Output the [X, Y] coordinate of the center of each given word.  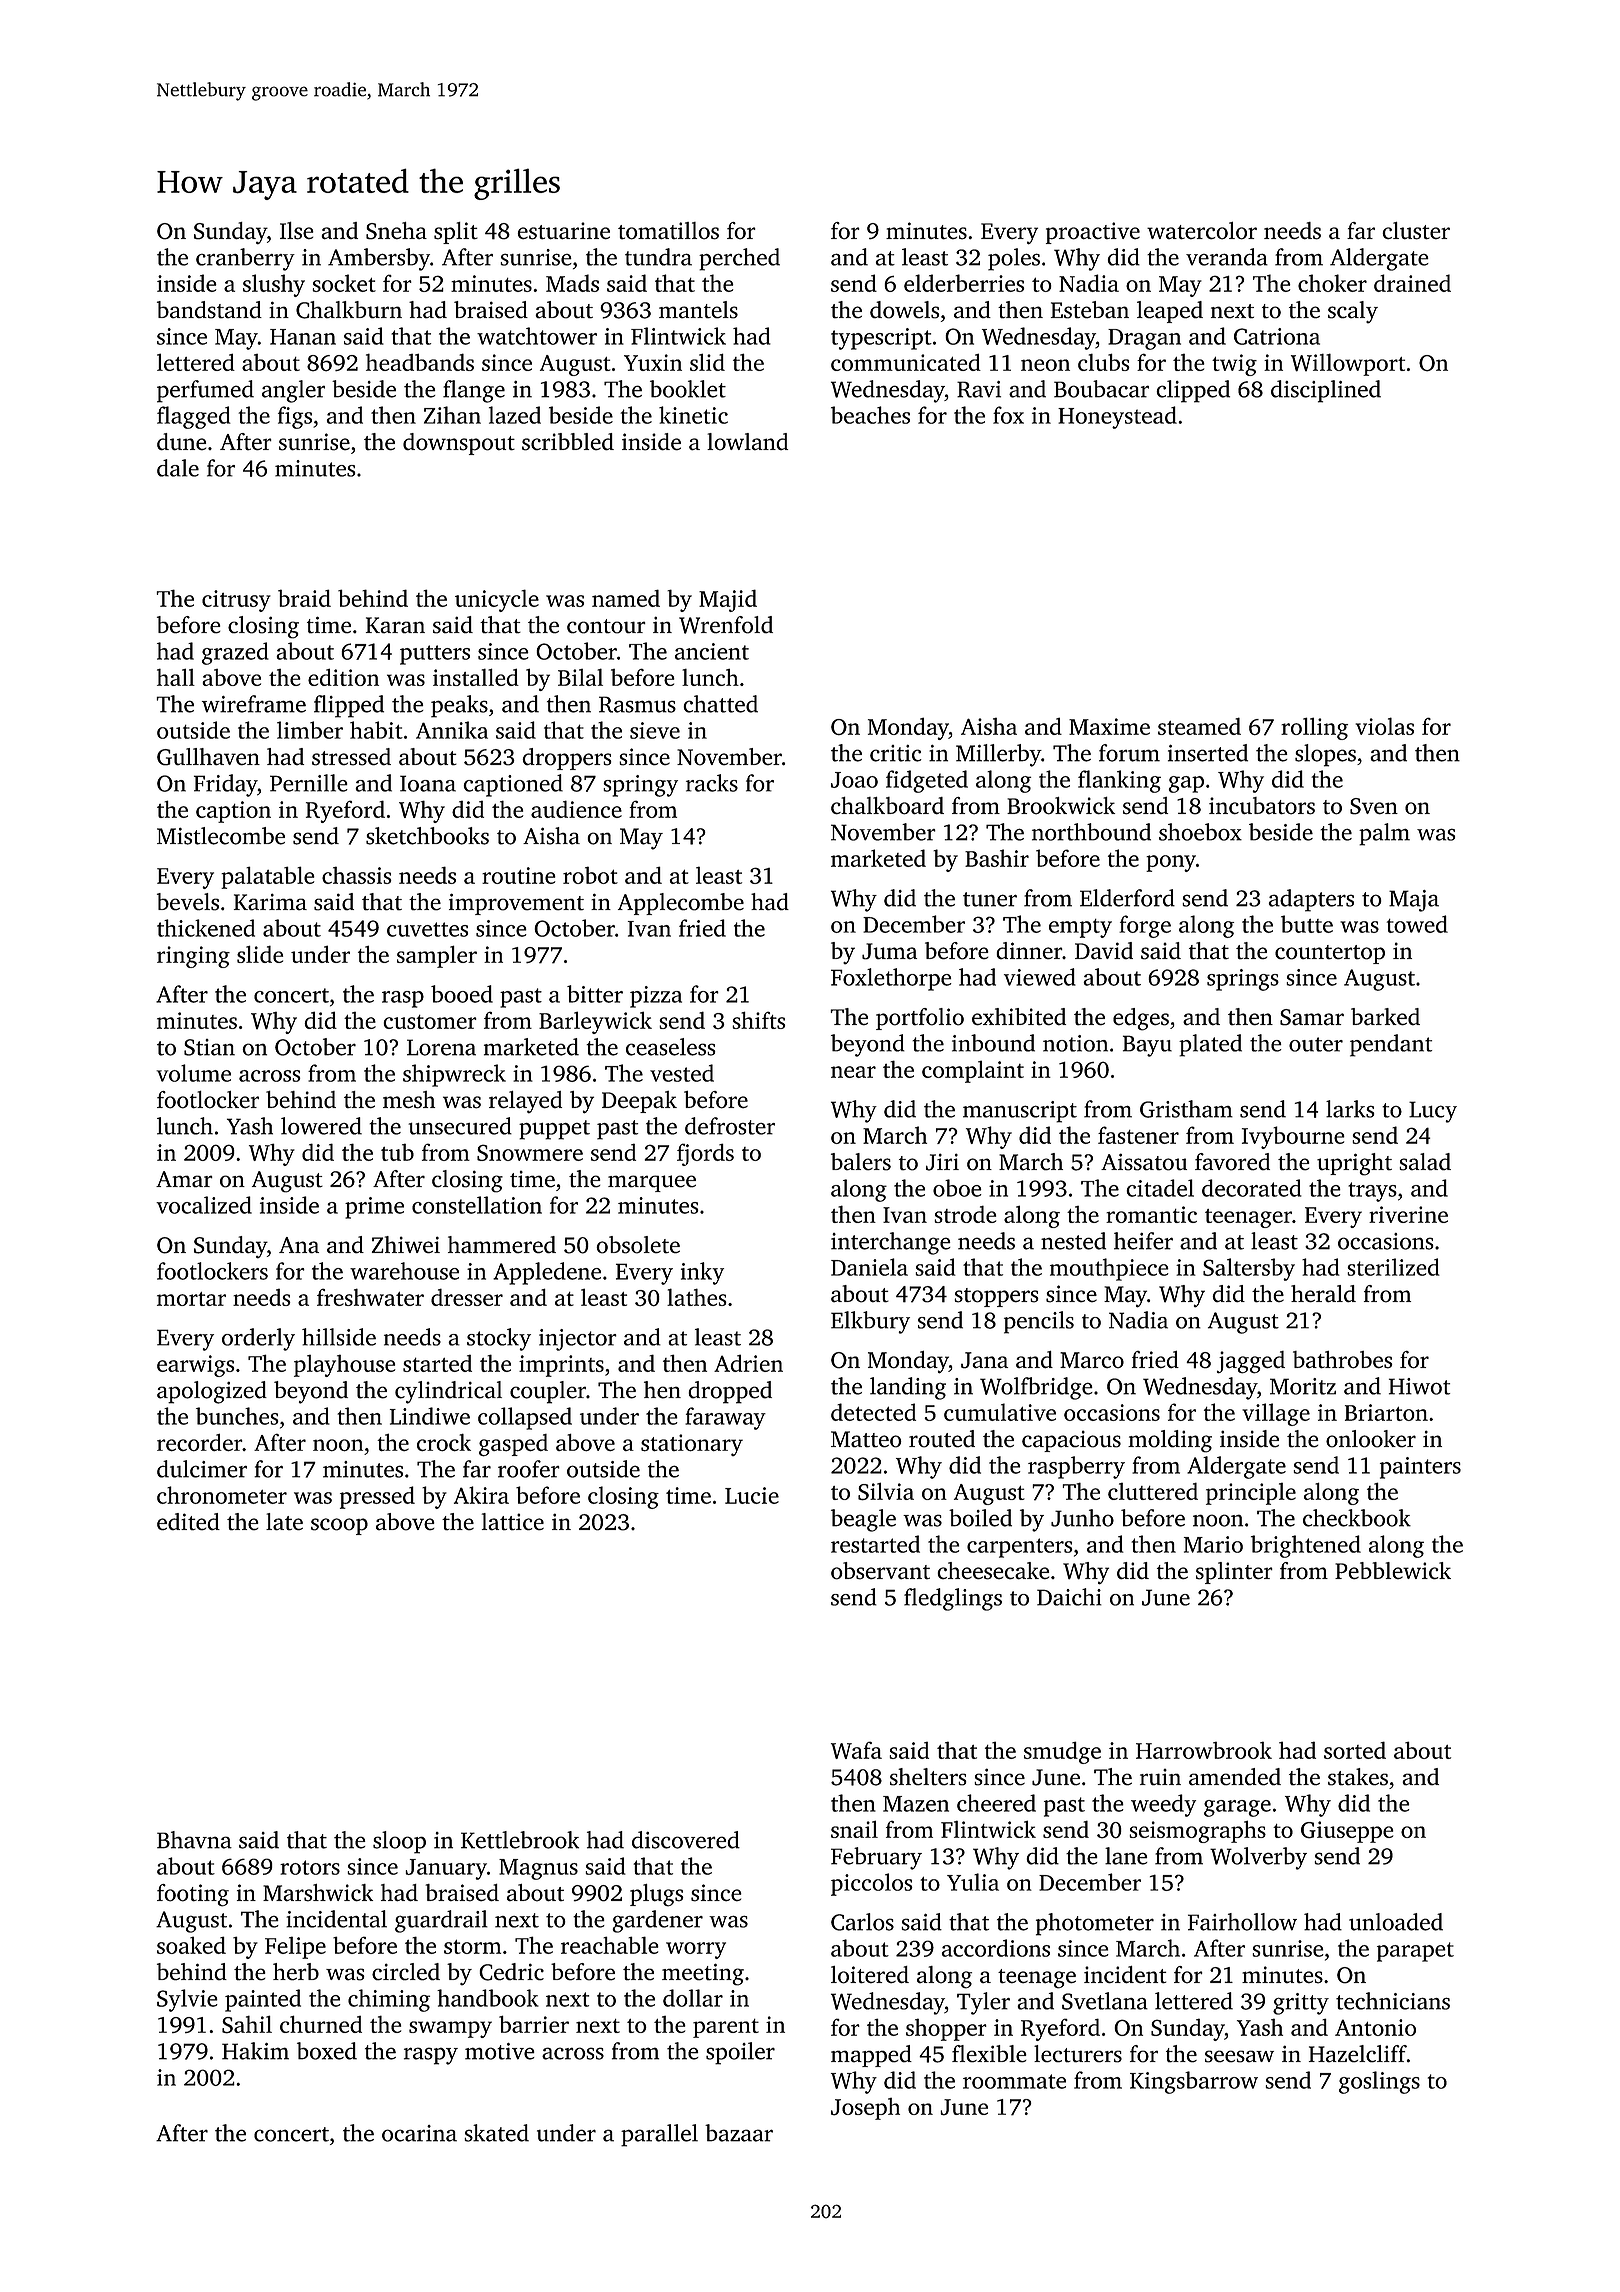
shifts [758, 1020]
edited [188, 1521]
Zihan [452, 415]
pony [1171, 863]
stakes [1358, 1777]
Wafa [856, 1750]
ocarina [419, 2133]
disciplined [1326, 391]
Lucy [1433, 1112]
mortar [191, 1299]
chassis [357, 875]
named [626, 598]
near [853, 1072]
